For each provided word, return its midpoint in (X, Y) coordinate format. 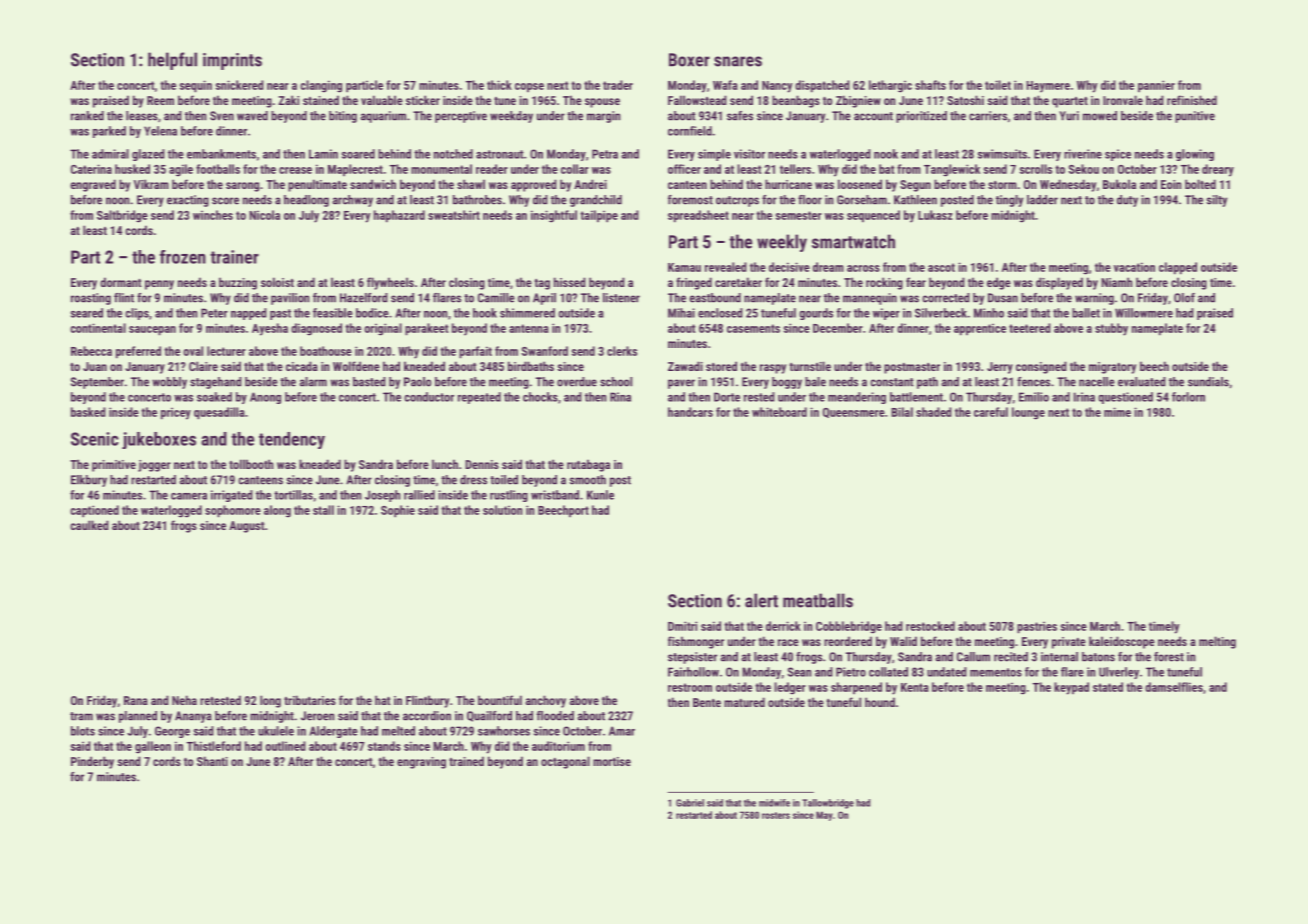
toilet (998, 85)
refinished (1192, 100)
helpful (172, 61)
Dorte (727, 397)
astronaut (500, 154)
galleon (153, 747)
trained (466, 761)
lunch (445, 464)
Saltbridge (122, 216)
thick (499, 85)
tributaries (310, 700)
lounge (1028, 413)
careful (991, 412)
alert (761, 600)
